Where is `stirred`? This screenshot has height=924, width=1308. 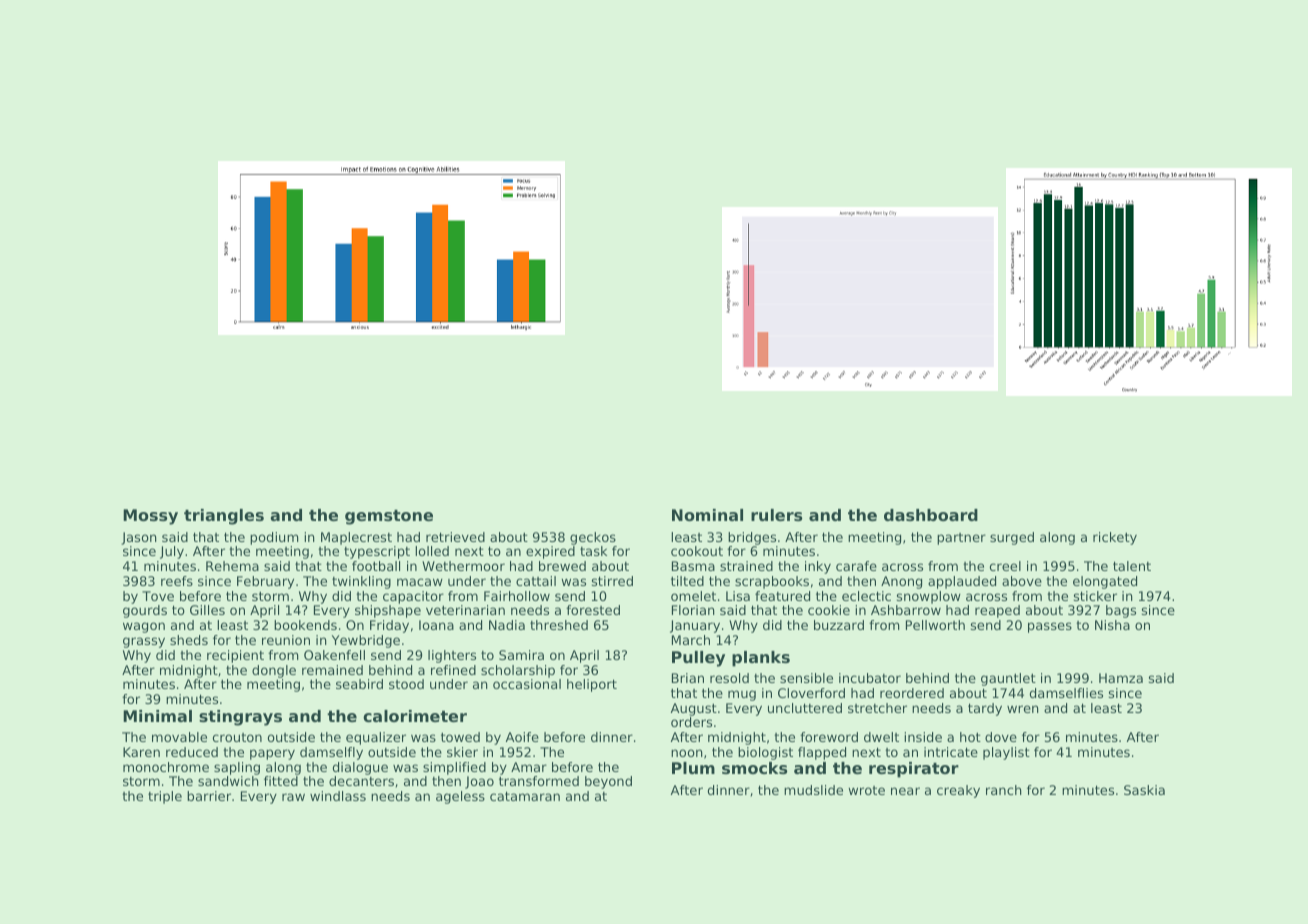 stirred is located at coordinates (612, 581).
